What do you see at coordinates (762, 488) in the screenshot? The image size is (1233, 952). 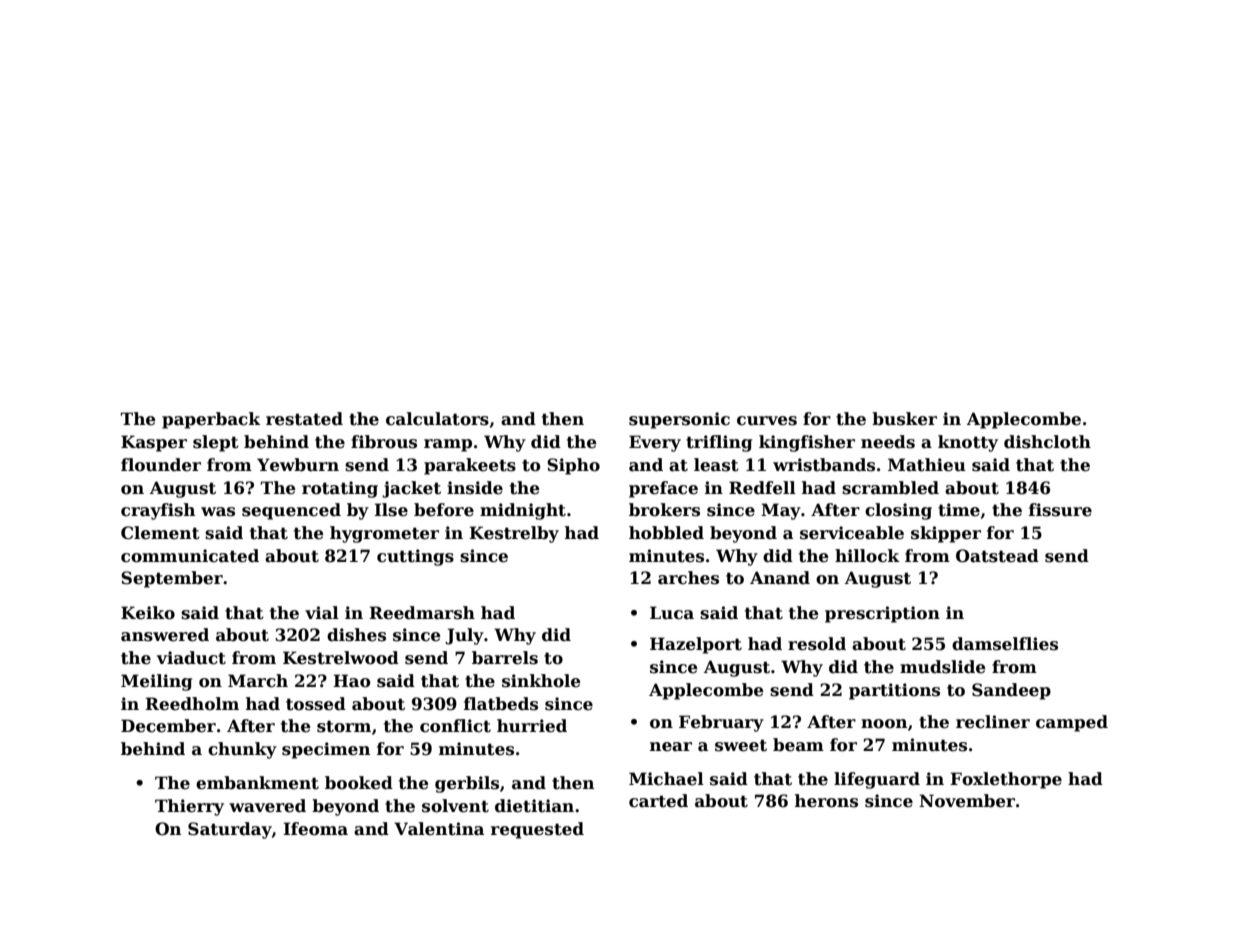 I see `Redfell` at bounding box center [762, 488].
